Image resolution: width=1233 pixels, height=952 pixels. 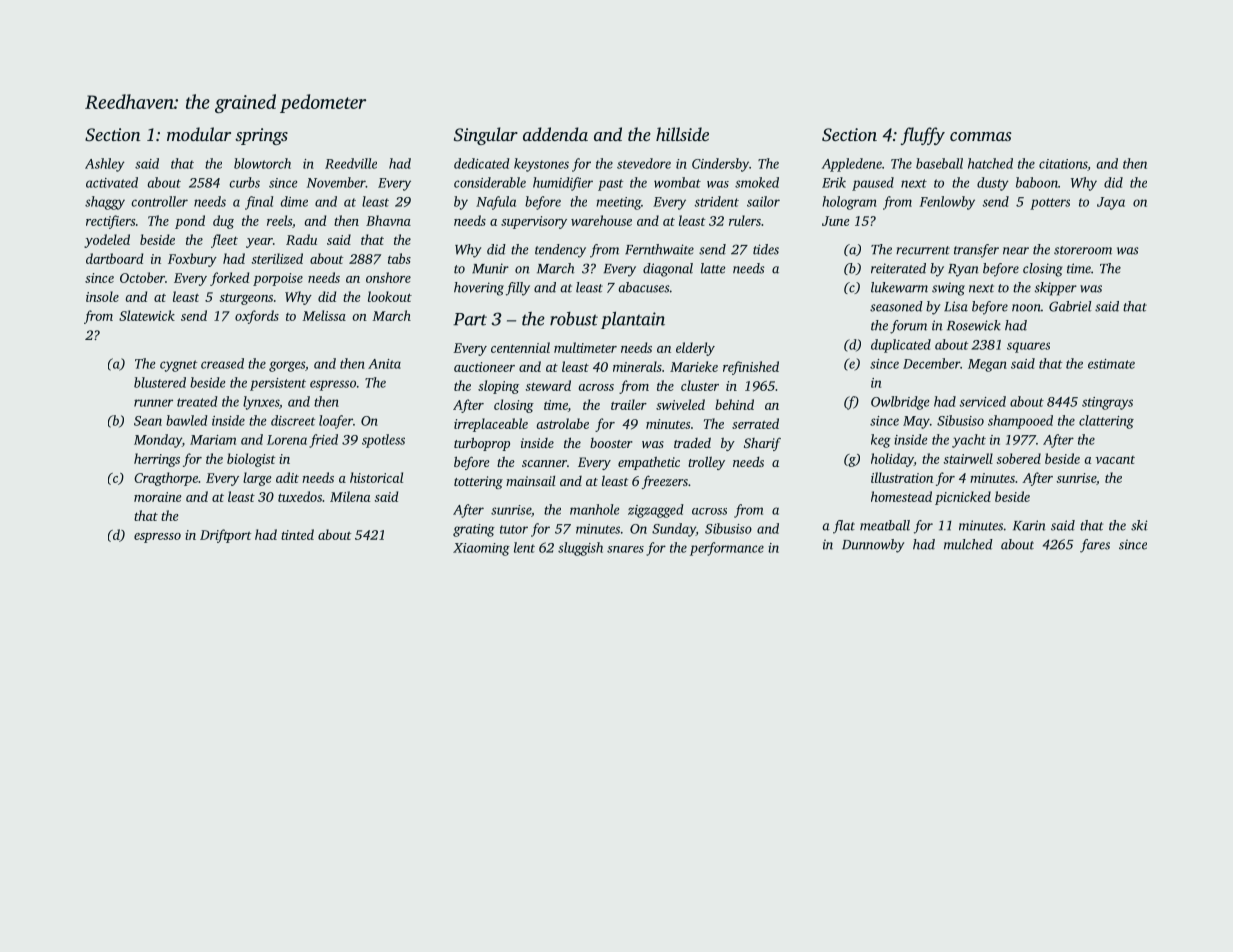 What do you see at coordinates (199, 134) in the screenshot?
I see `modular` at bounding box center [199, 134].
